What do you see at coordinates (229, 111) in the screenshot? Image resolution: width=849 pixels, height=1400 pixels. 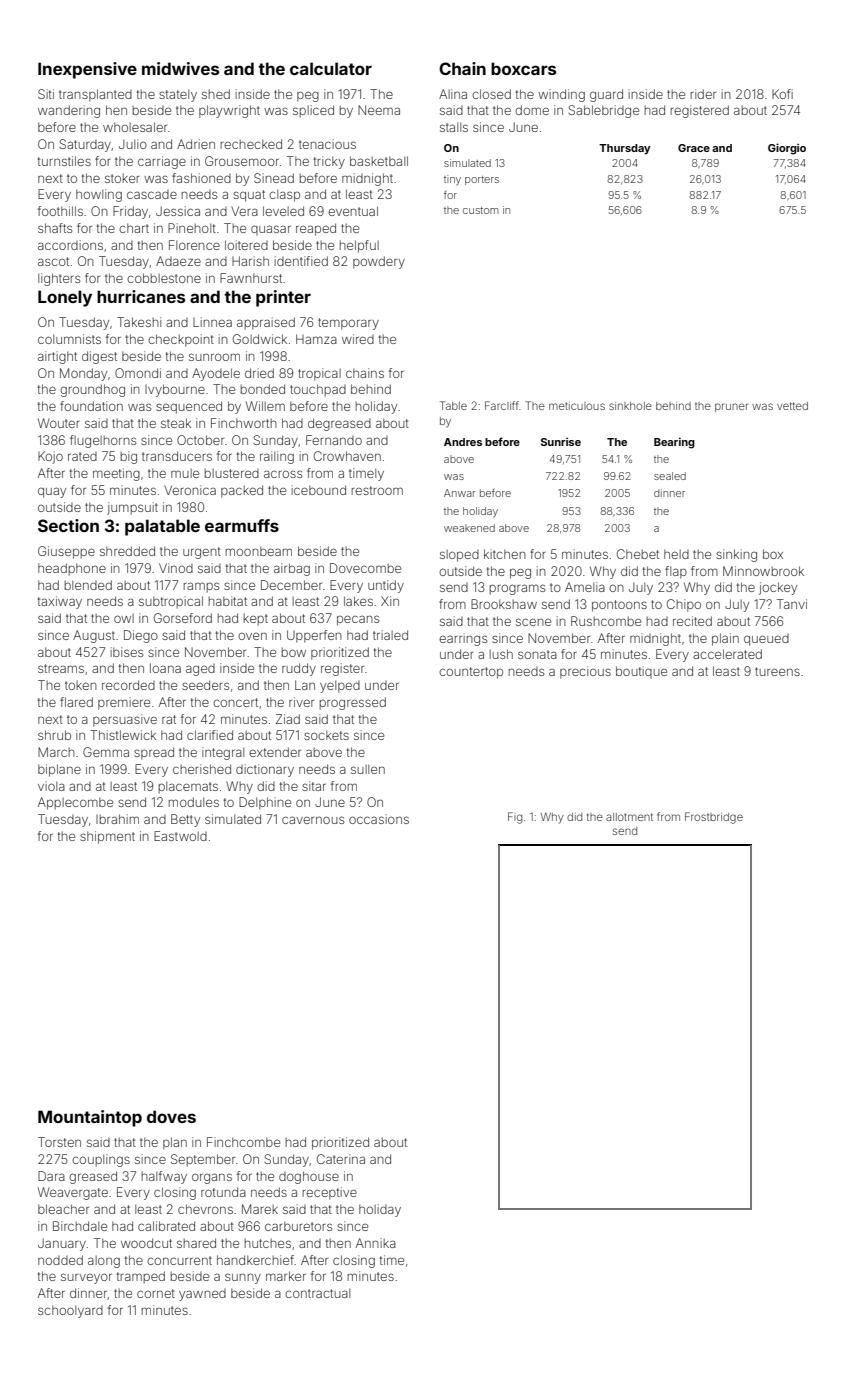 I see `playwright` at bounding box center [229, 111].
